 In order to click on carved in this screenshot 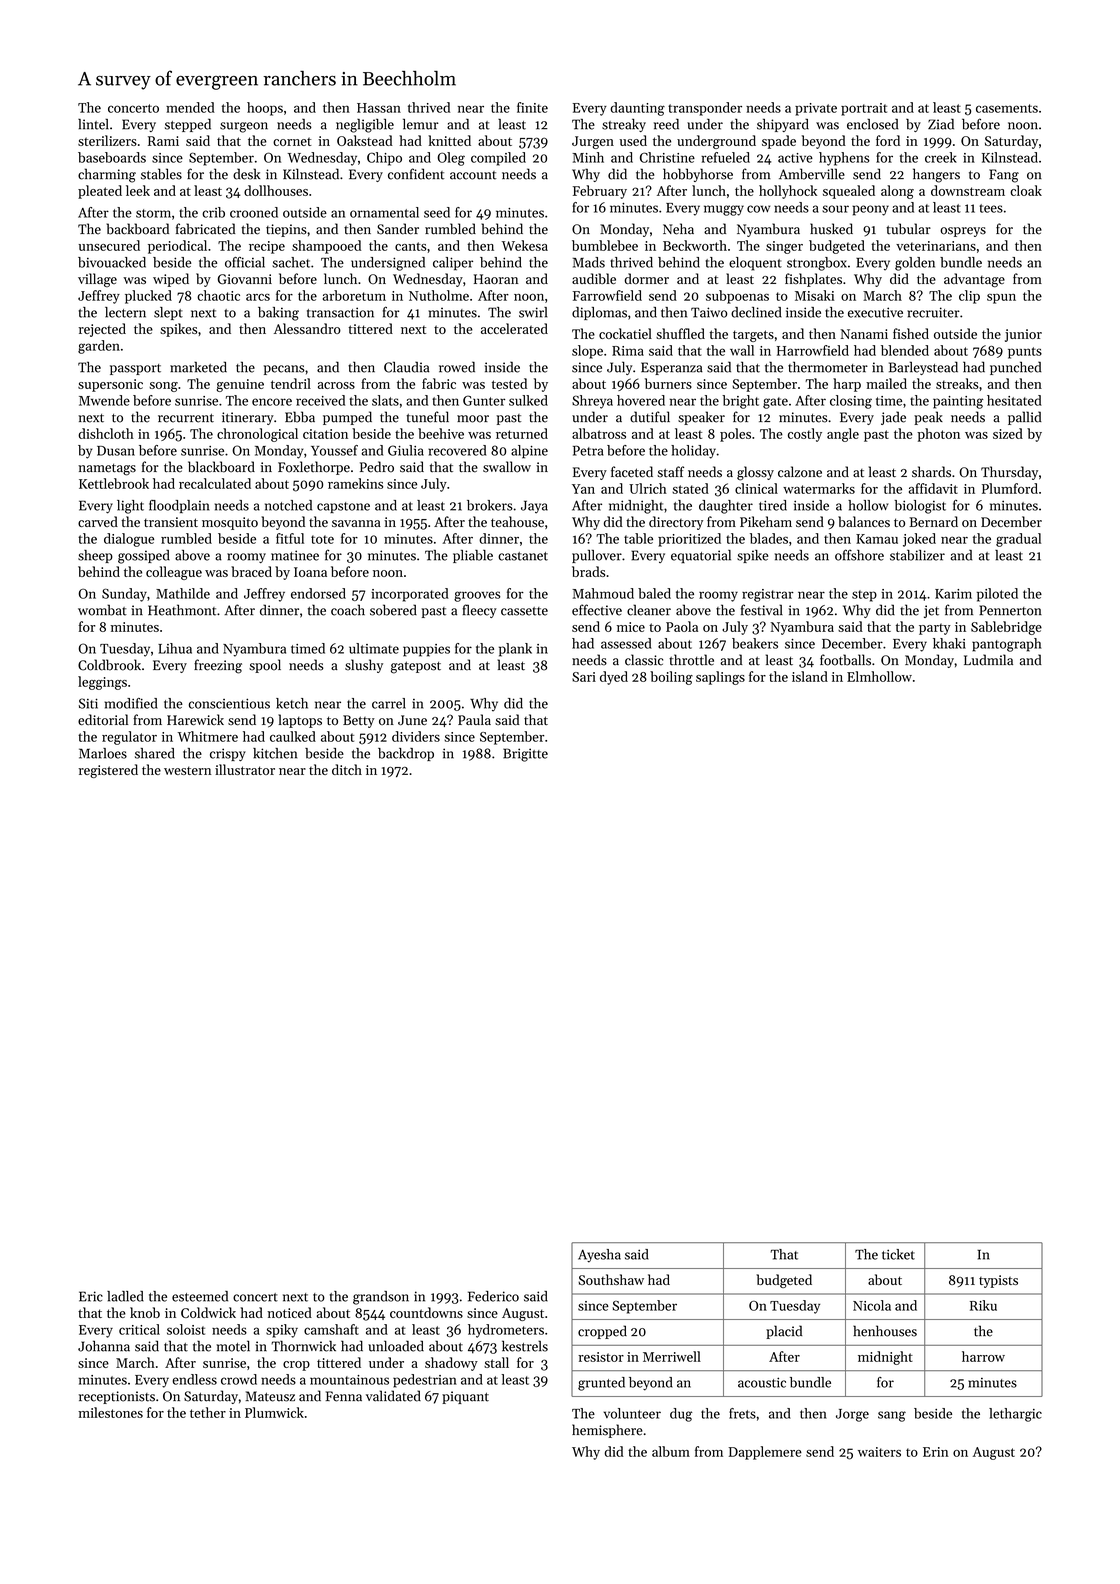, I will do `click(98, 521)`.
